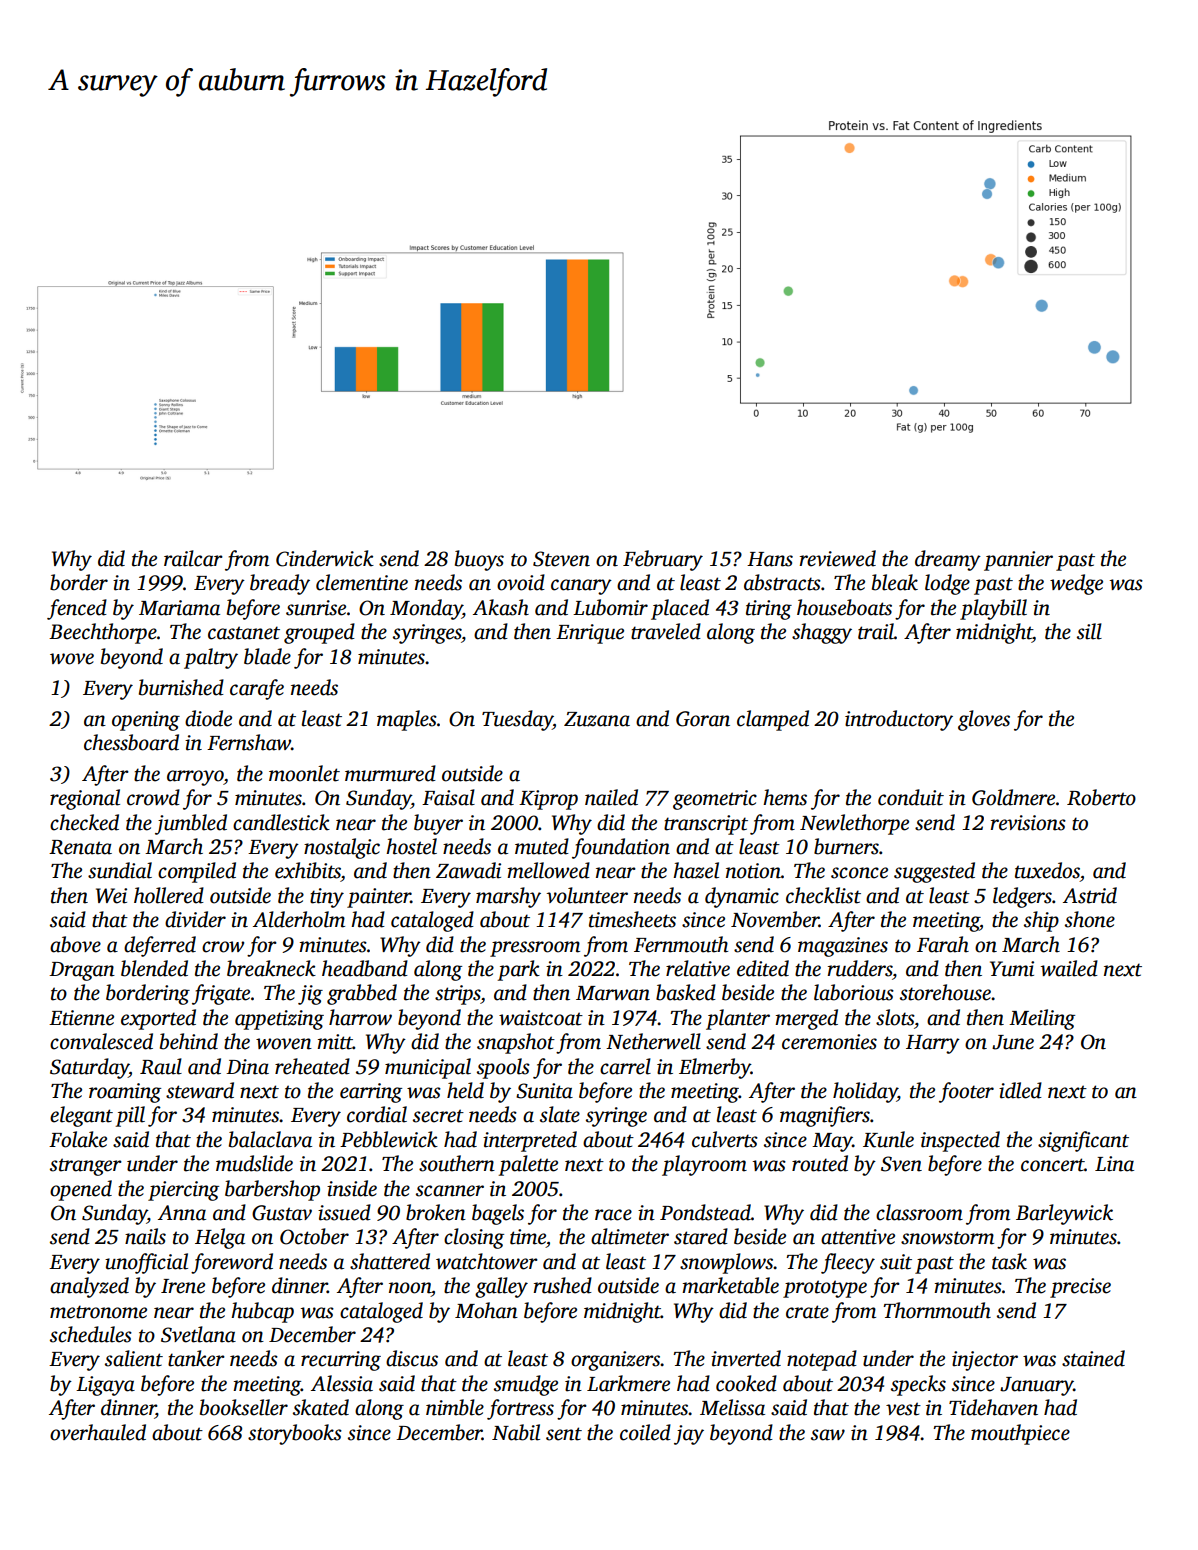  I want to click on Nabil, so click(516, 1432).
